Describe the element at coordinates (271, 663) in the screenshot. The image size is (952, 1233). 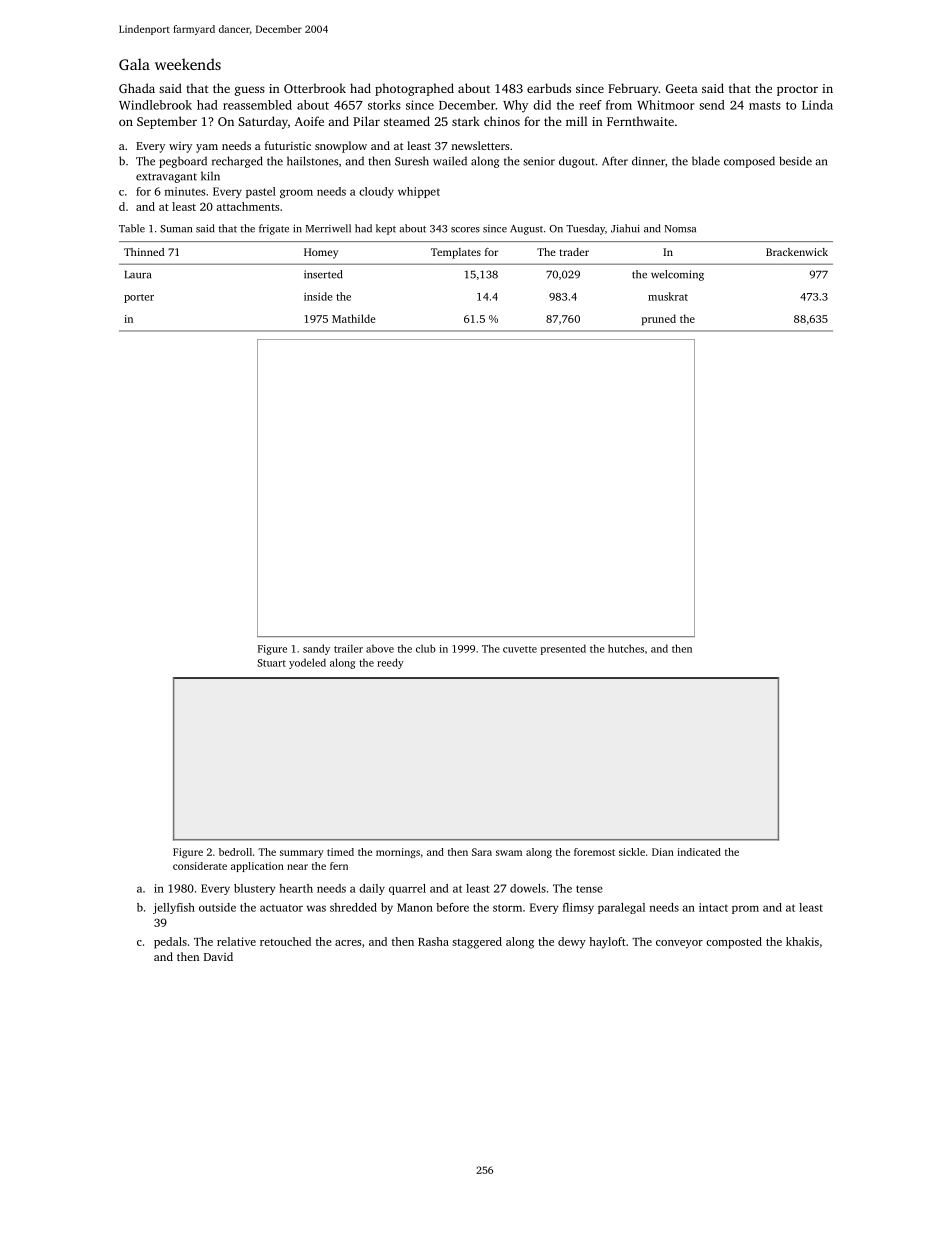
I see `Stuart` at that location.
